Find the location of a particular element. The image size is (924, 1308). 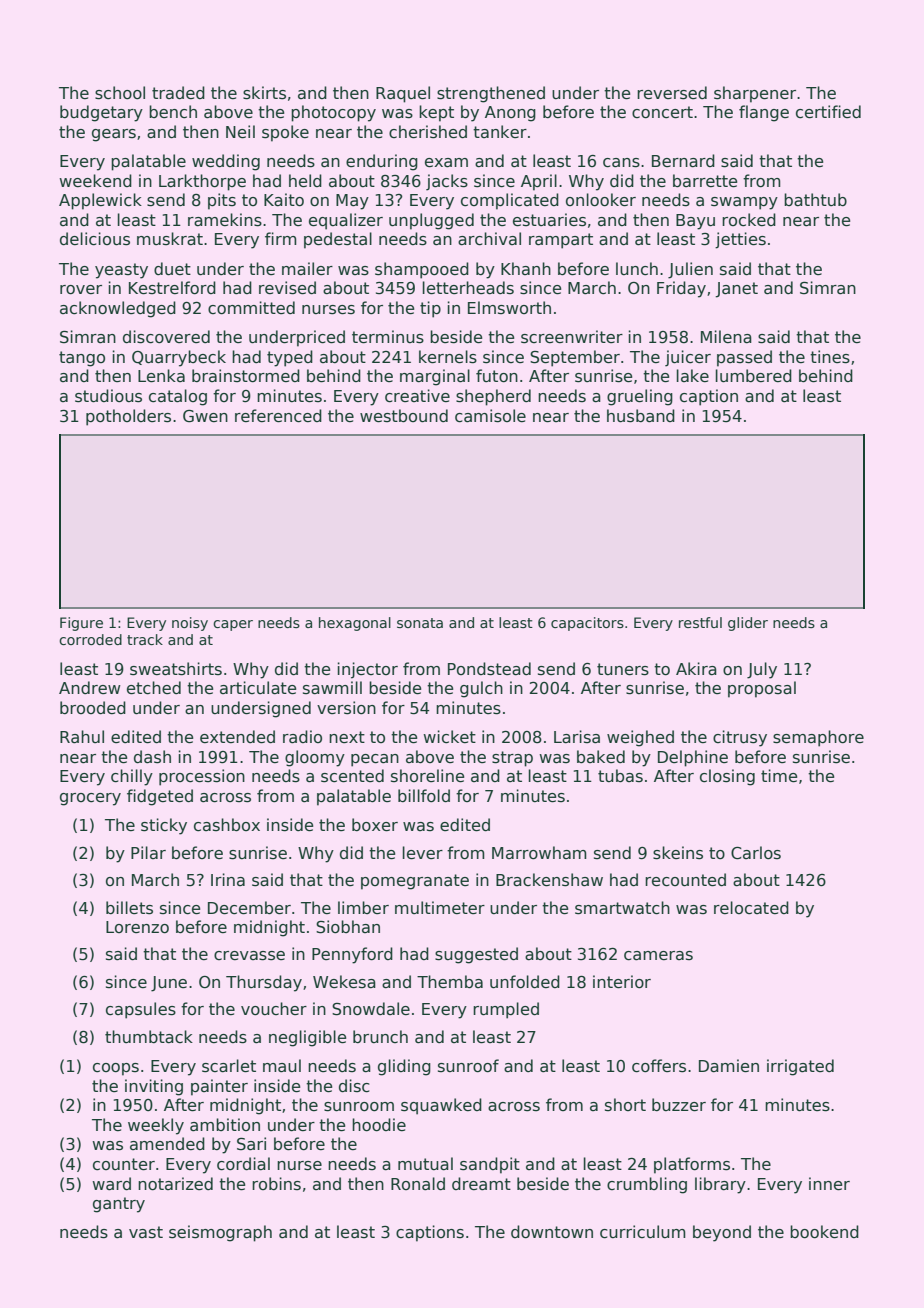

caper is located at coordinates (233, 625).
